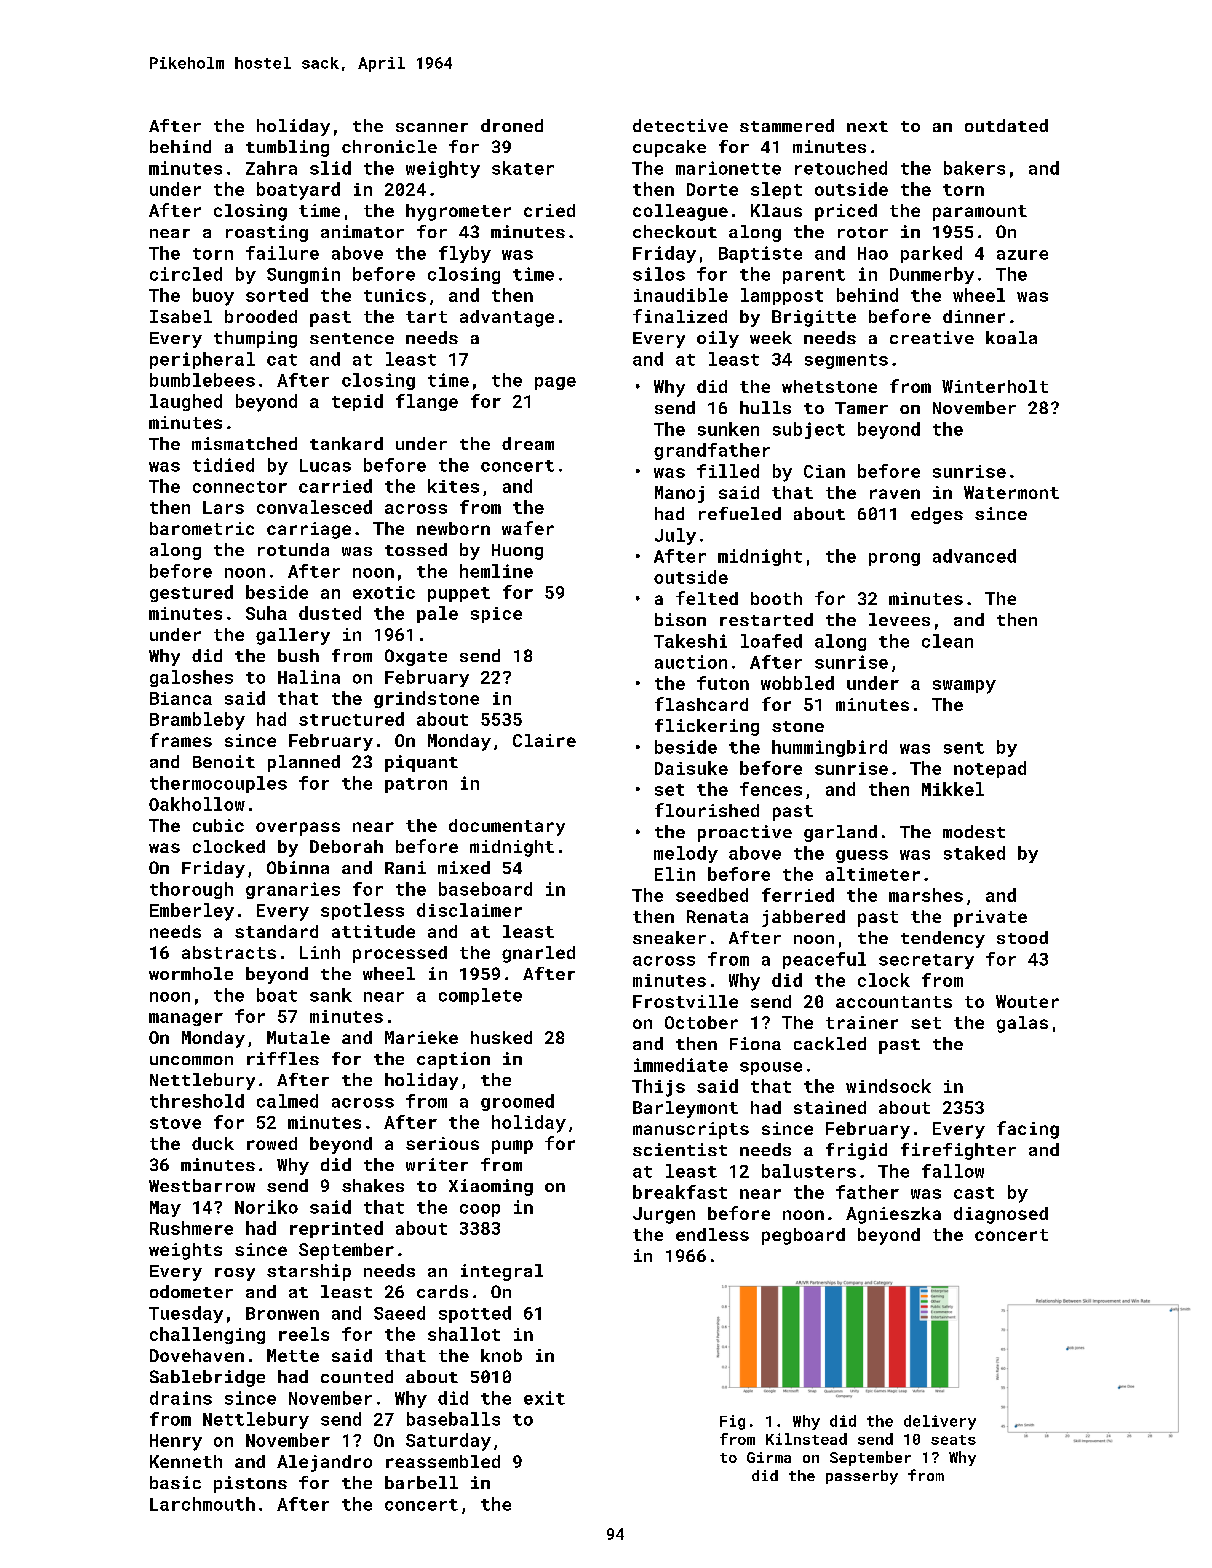  What do you see at coordinates (659, 274) in the image?
I see `silos` at bounding box center [659, 274].
